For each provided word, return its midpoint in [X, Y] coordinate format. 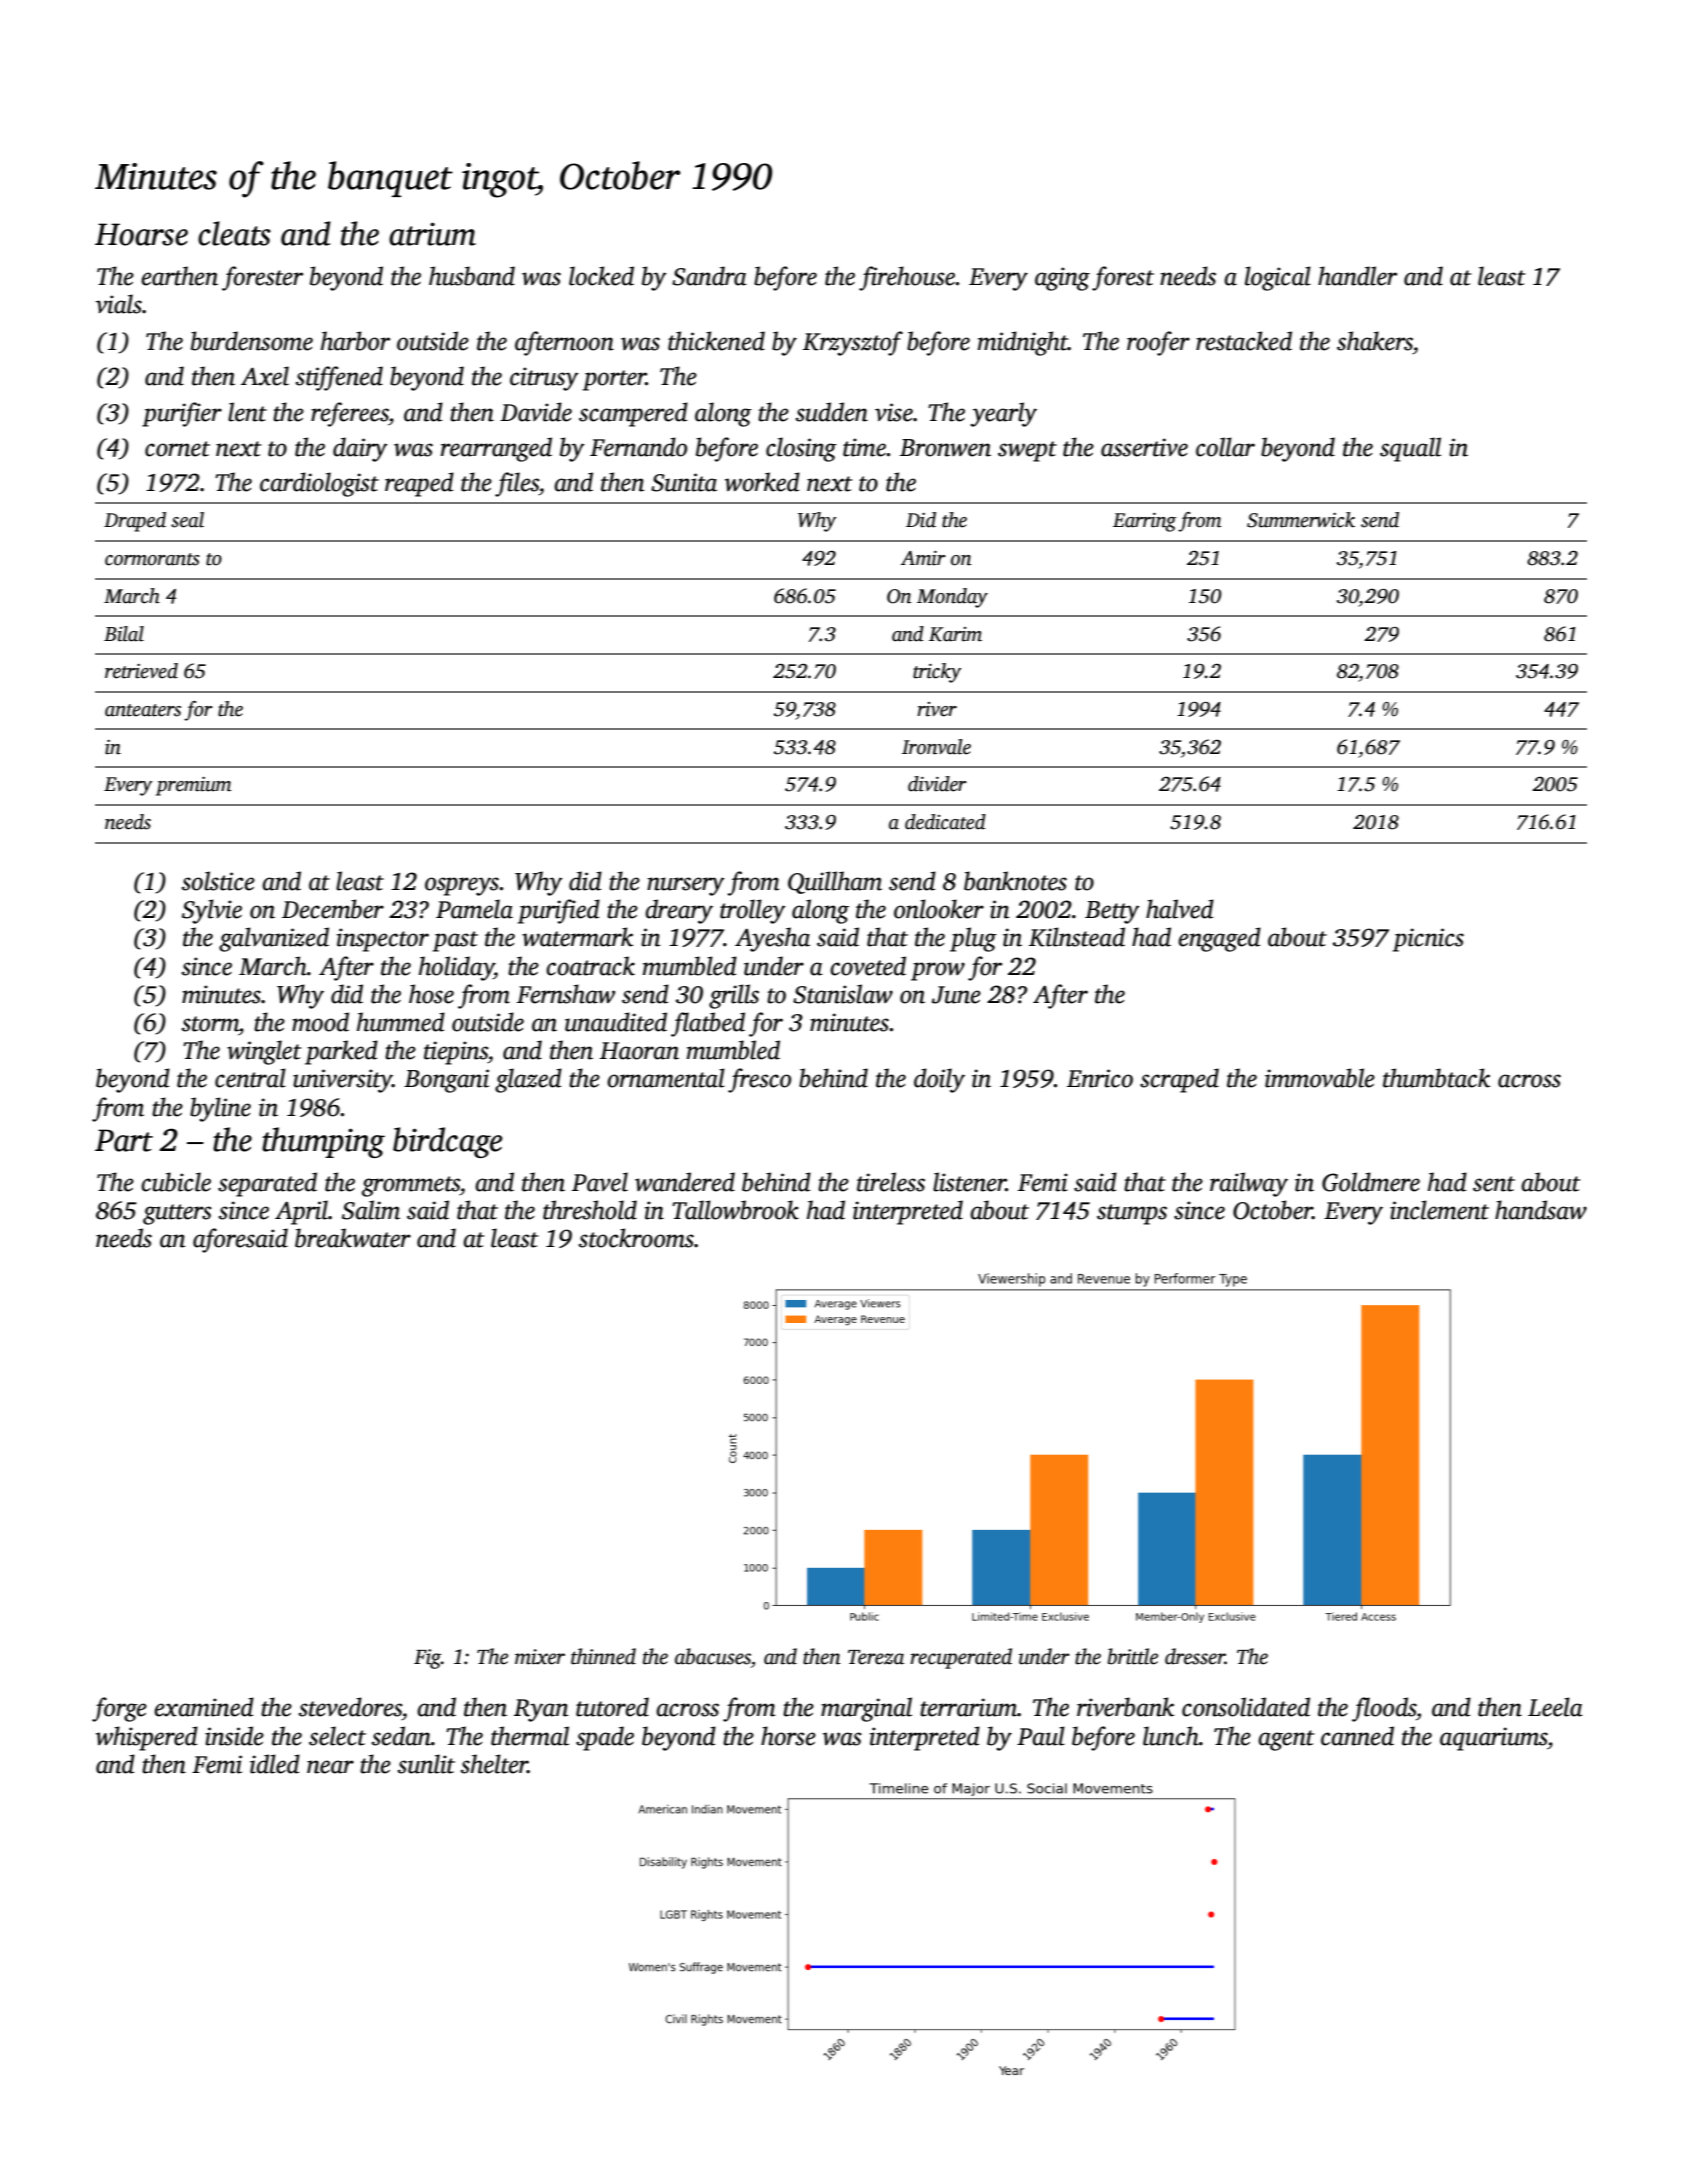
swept [1027, 451]
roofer [1158, 343]
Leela [1555, 1707]
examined [204, 1707]
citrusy [544, 379]
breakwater [353, 1238]
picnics [1428, 940]
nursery [686, 886]
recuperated [961, 1658]
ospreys [462, 886]
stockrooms [636, 1238]
